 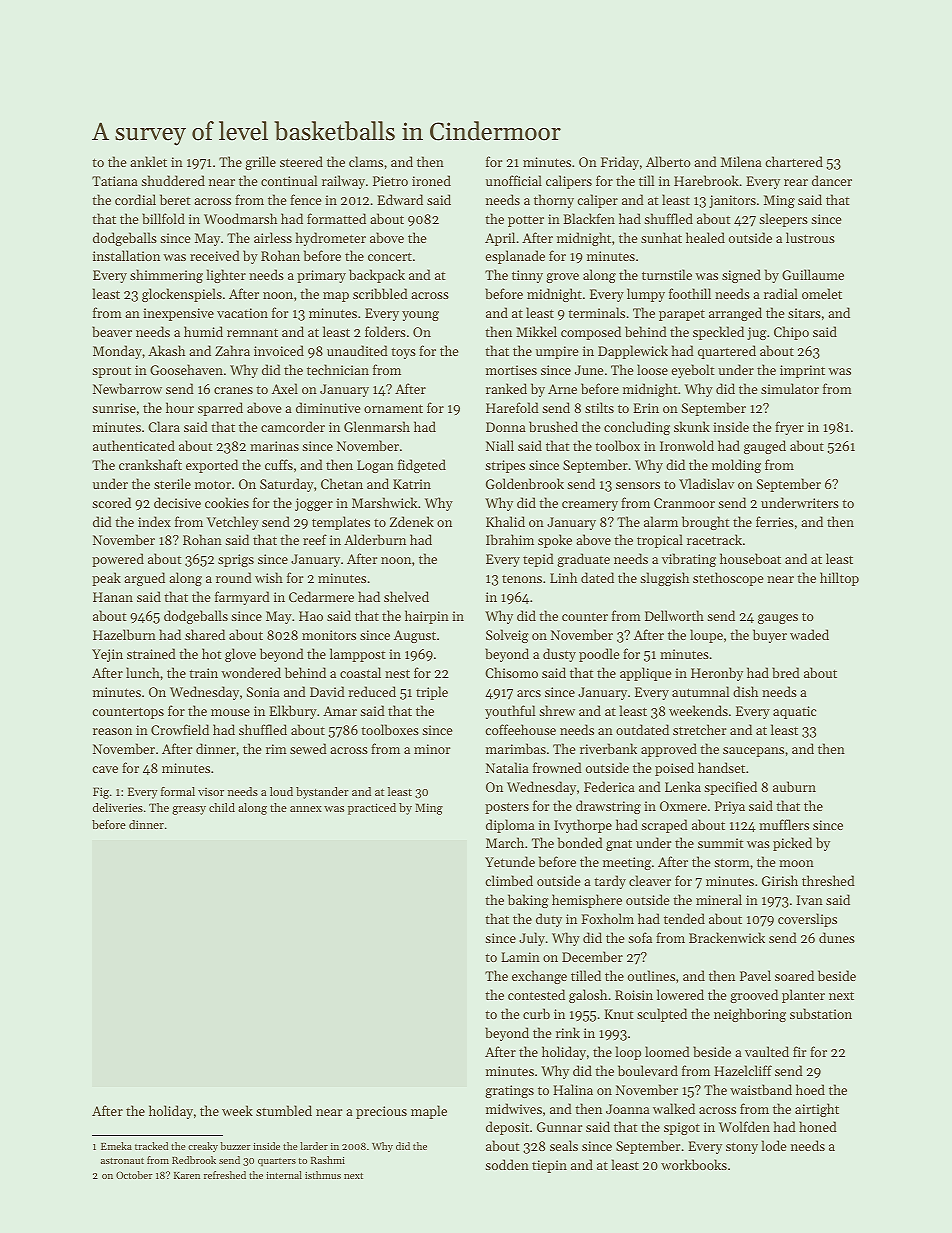 I want to click on October, so click(x=134, y=1175).
